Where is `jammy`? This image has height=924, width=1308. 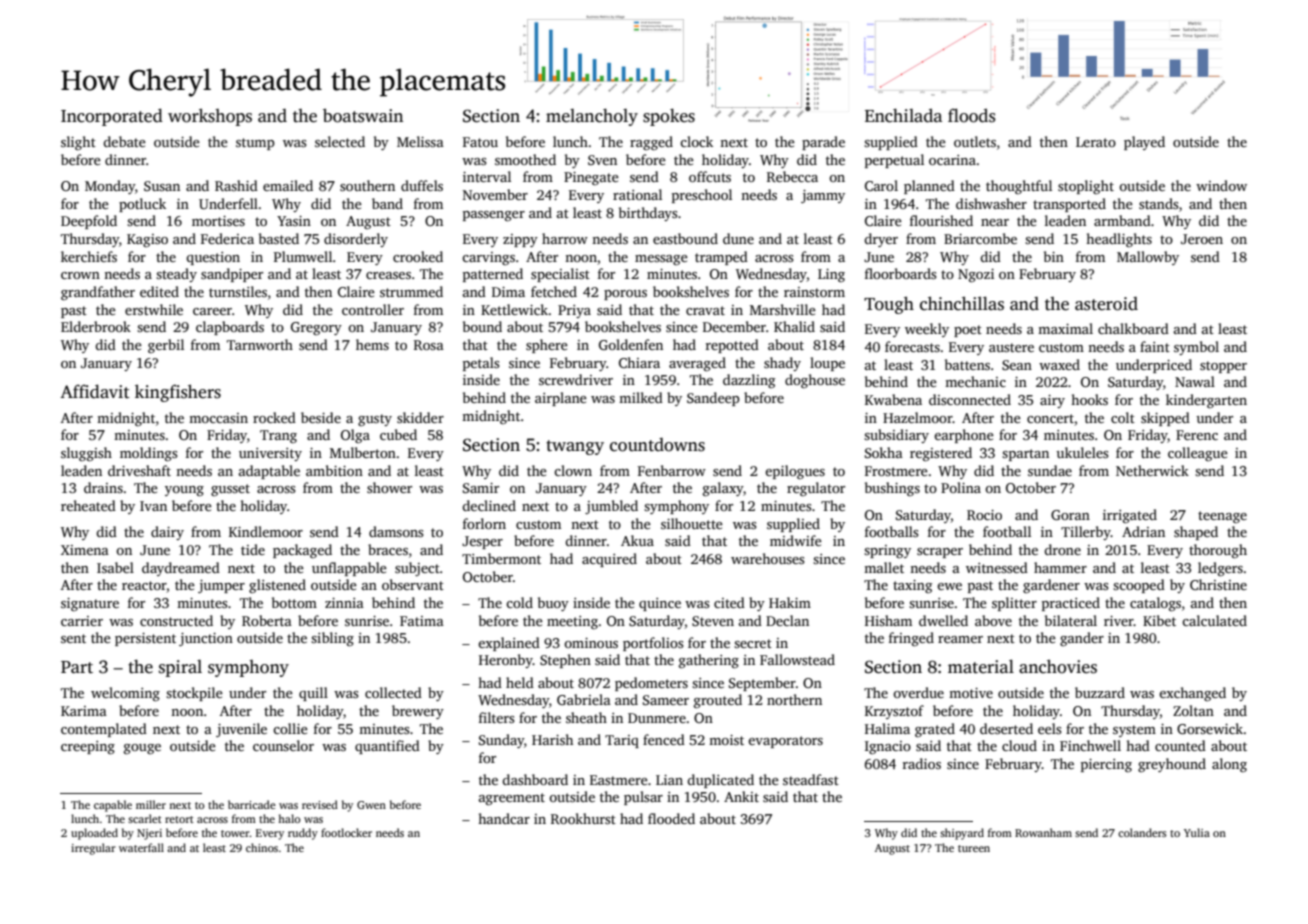 jammy is located at coordinates (823, 196).
